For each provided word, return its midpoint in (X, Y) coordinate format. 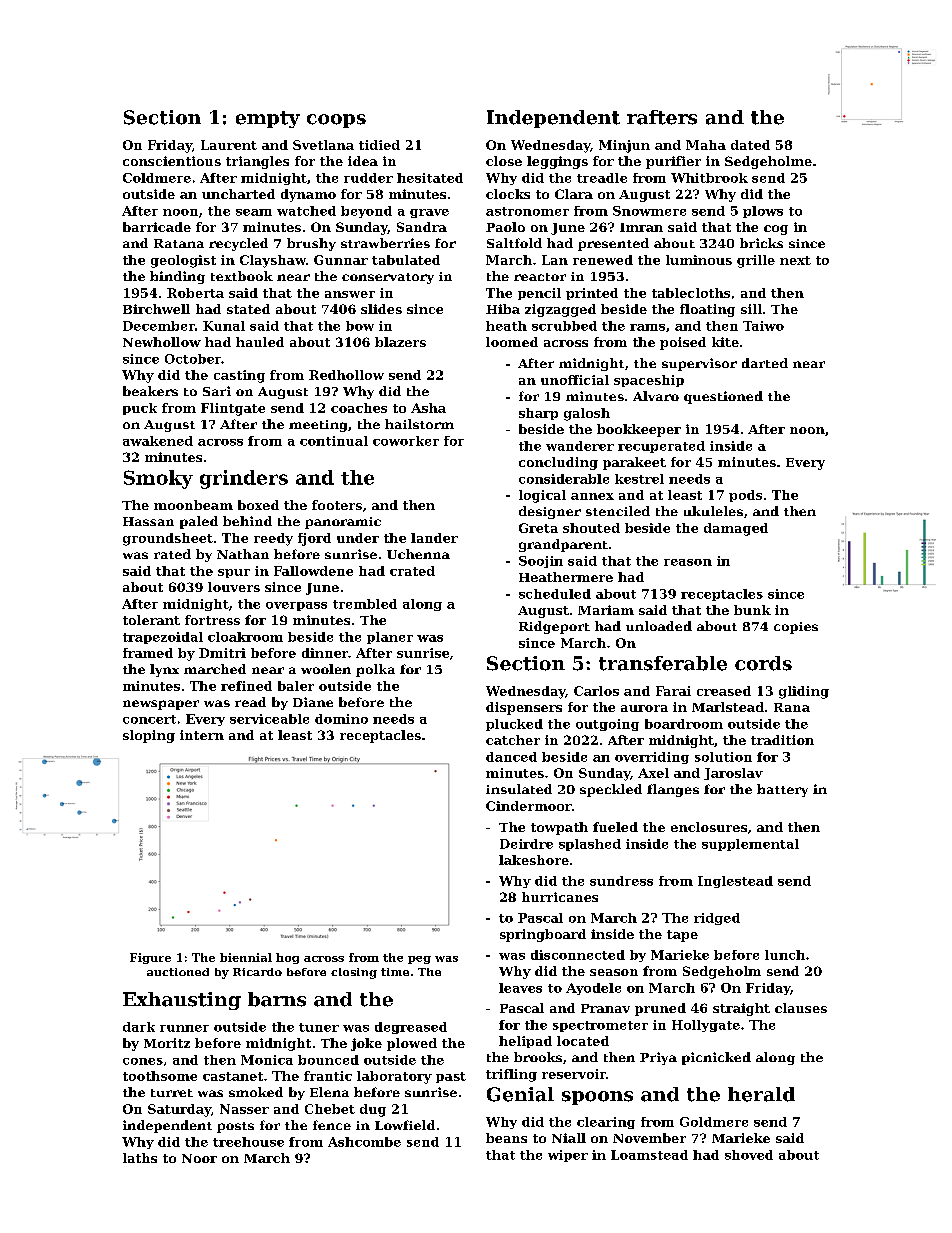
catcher (513, 740)
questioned (723, 397)
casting (239, 376)
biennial (246, 957)
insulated (519, 789)
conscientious (172, 161)
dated (750, 145)
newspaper (161, 705)
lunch (785, 955)
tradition (782, 740)
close (504, 161)
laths (140, 1158)
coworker (406, 441)
